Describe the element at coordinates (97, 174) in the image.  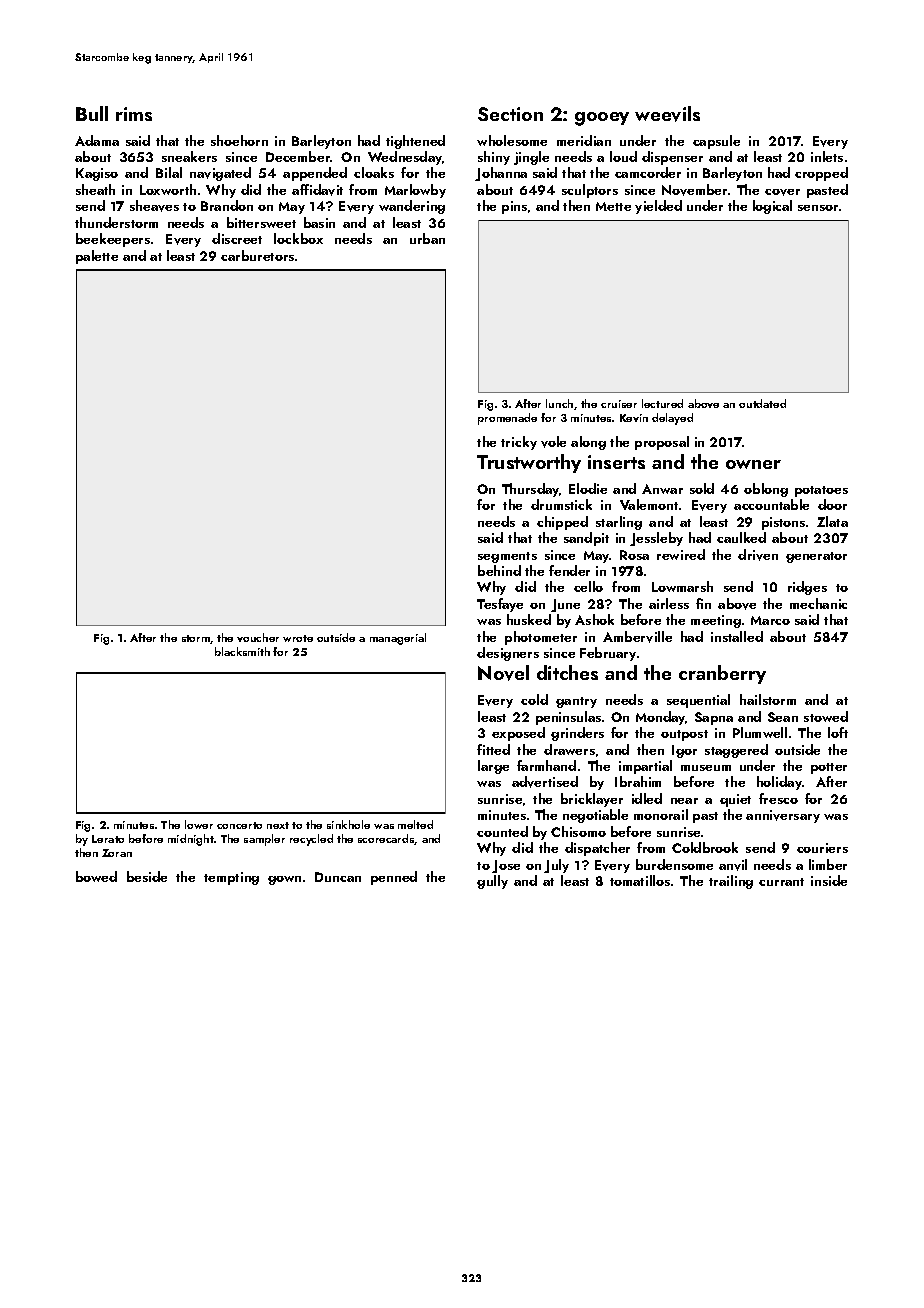
I see `Kagiso` at that location.
